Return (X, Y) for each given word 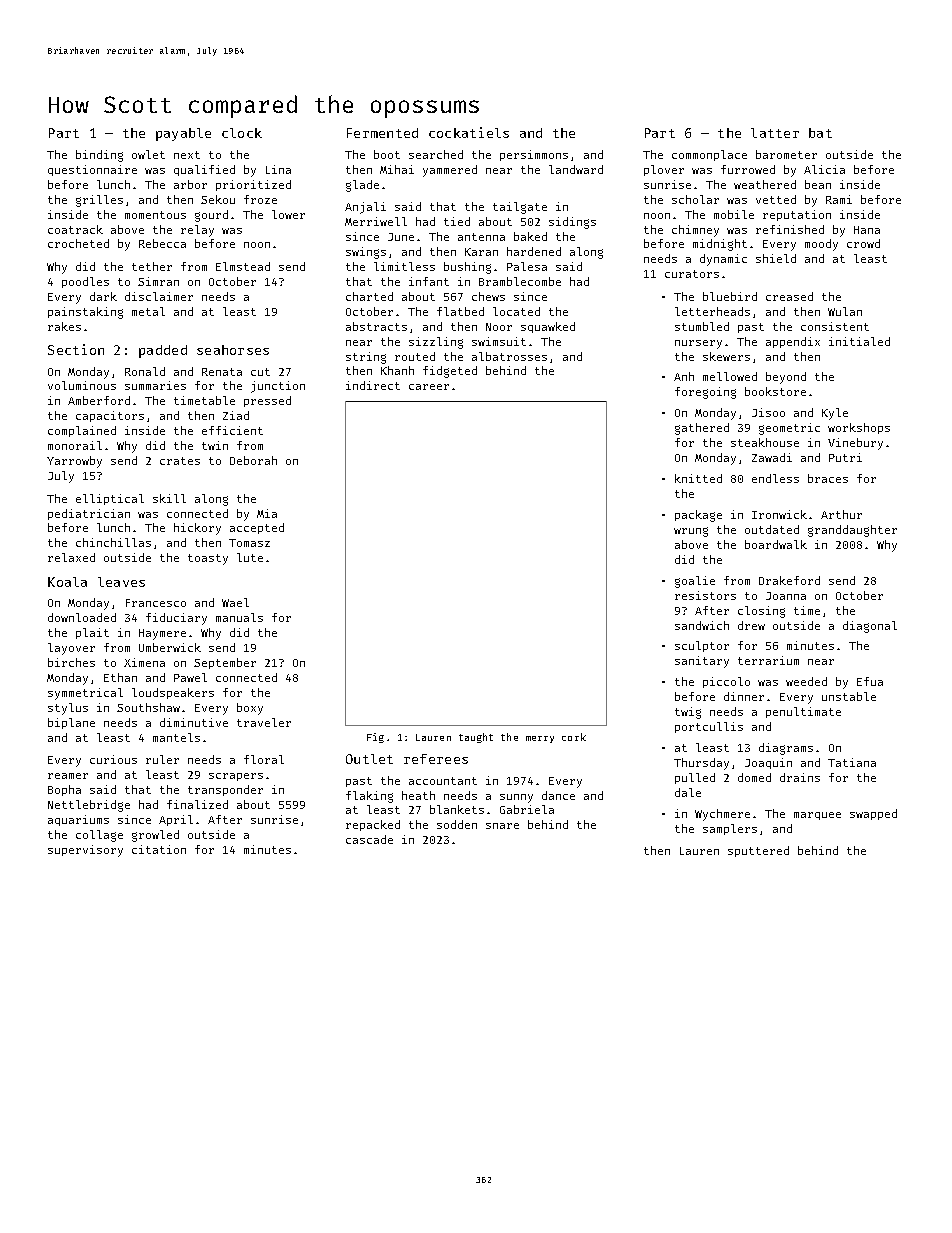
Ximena (144, 662)
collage (99, 836)
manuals (239, 617)
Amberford (99, 400)
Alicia (824, 169)
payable (183, 134)
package (698, 516)
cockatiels (469, 132)
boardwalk (776, 544)
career (429, 387)
